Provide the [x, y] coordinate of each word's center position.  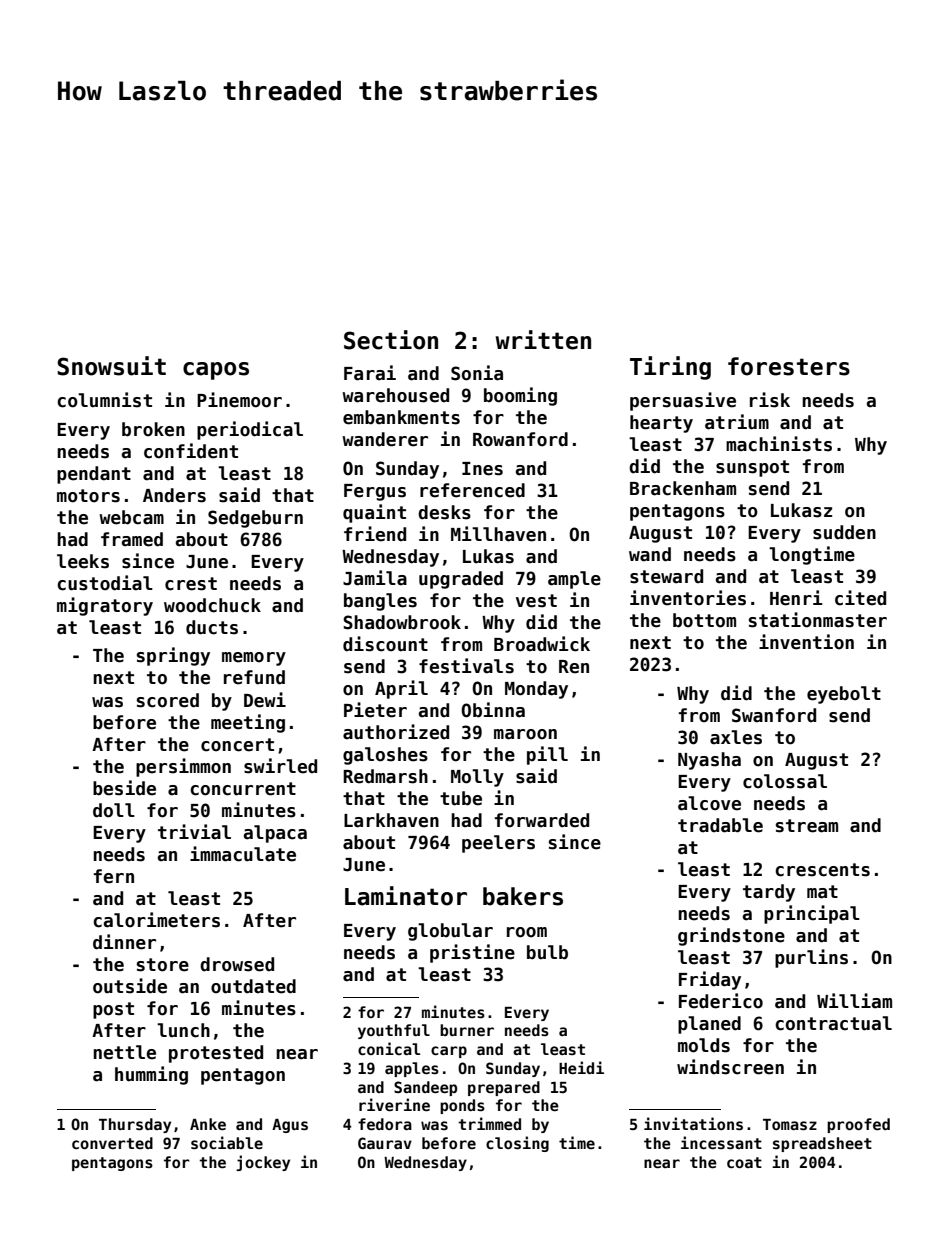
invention [806, 642]
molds [704, 1045]
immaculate [243, 854]
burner [467, 1030]
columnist [104, 400]
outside [130, 986]
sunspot [752, 468]
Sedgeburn [255, 519]
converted [112, 1143]
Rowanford [520, 439]
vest [536, 601]
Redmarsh [385, 776]
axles [736, 737]
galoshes [385, 756]
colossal [785, 781]
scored [168, 700]
